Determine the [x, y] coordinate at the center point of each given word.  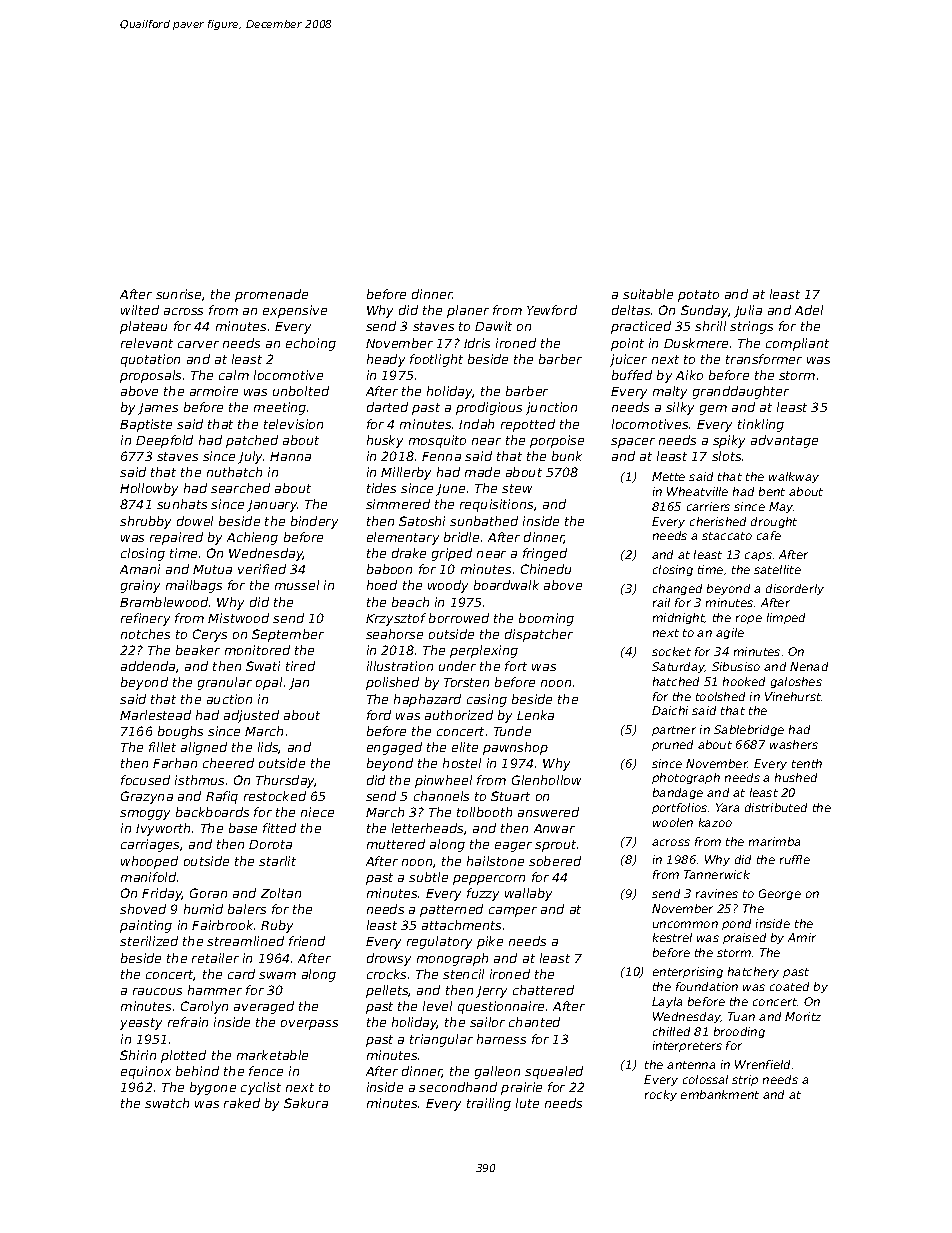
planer [468, 311]
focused [145, 780]
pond [736, 924]
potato [698, 296]
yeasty [141, 1024]
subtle [428, 877]
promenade [271, 295]
